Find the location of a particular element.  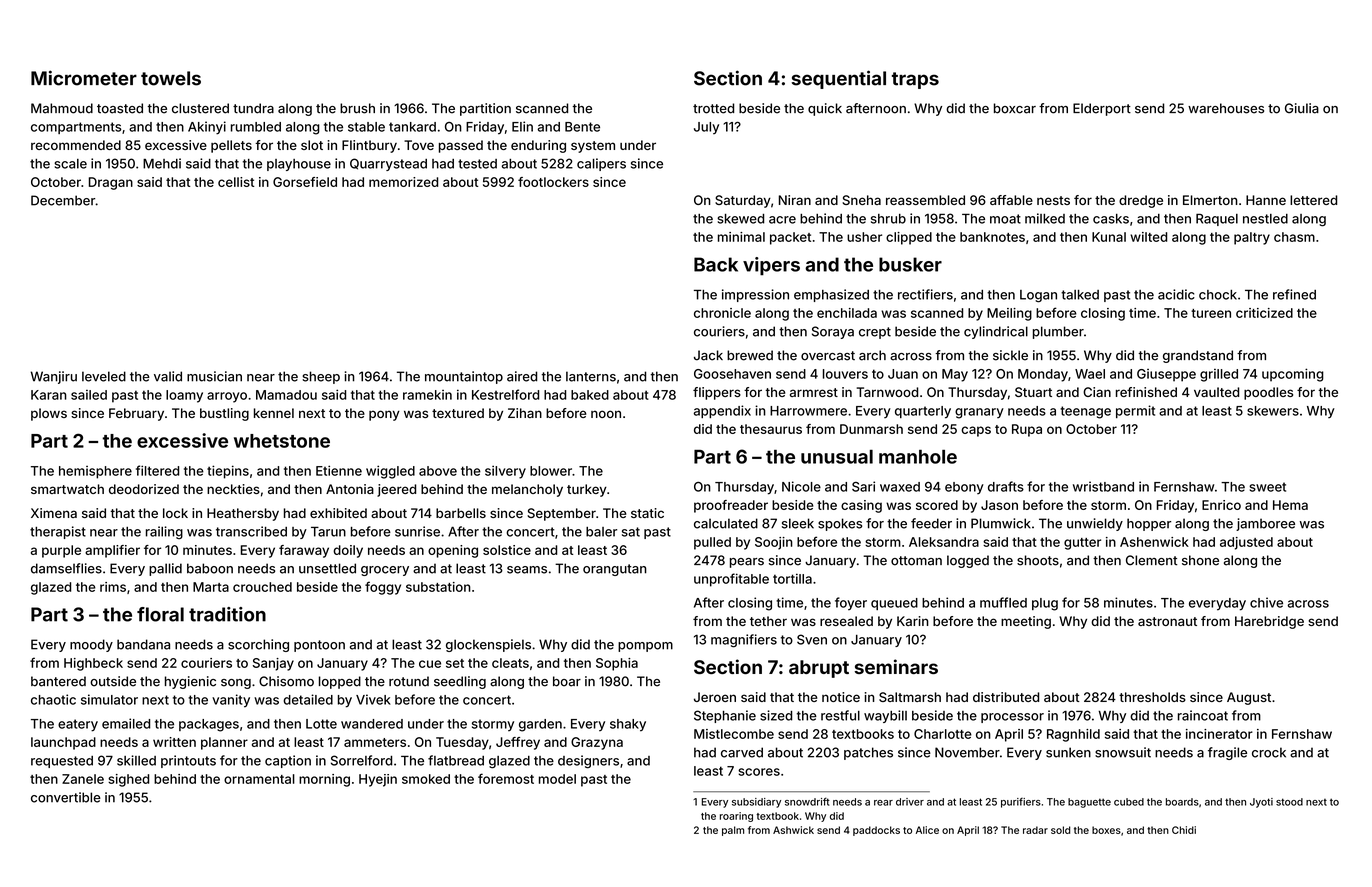

traps is located at coordinates (915, 80).
